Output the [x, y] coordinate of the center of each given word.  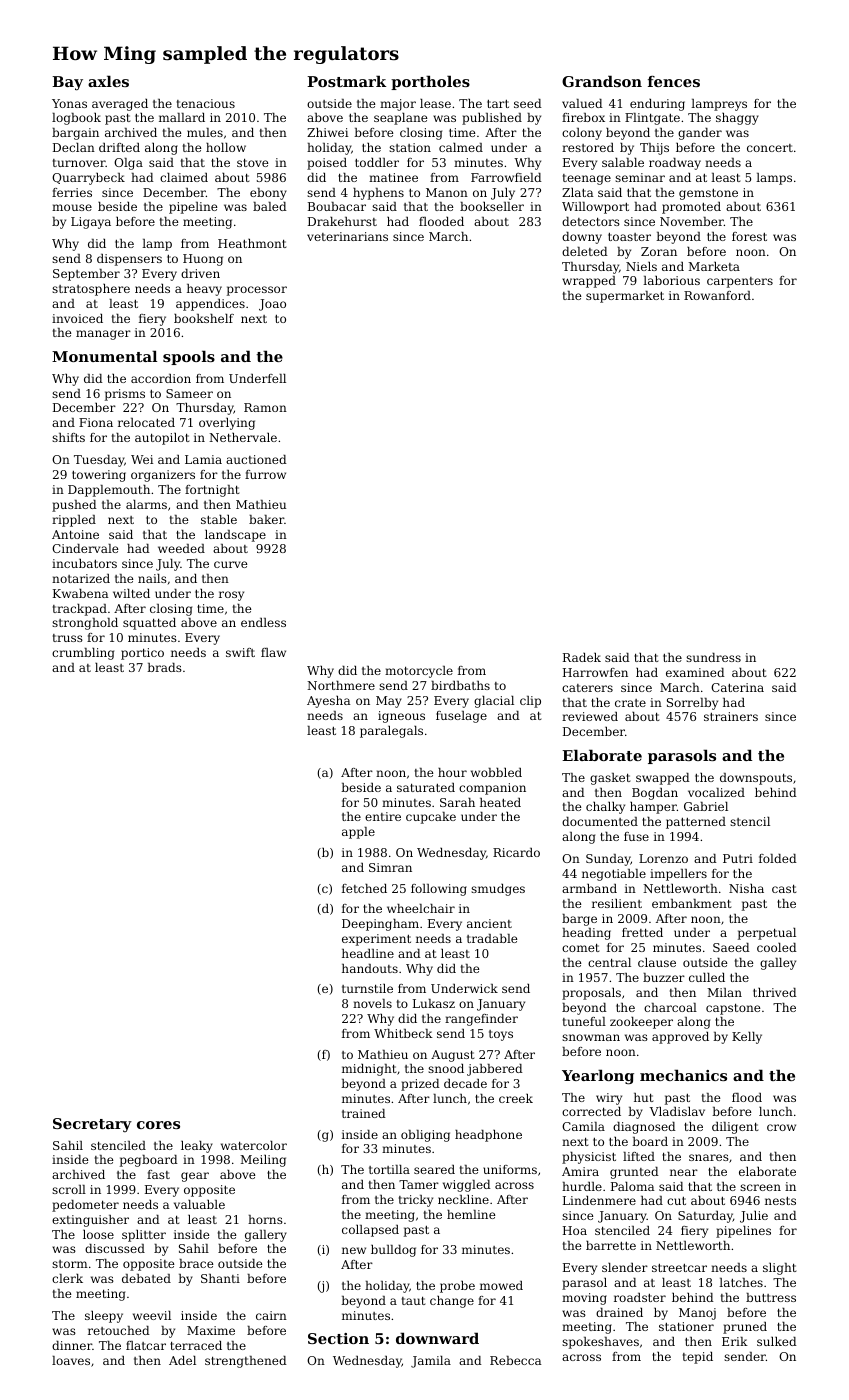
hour [452, 772]
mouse [72, 207]
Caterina [737, 687]
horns [265, 1219]
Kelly [747, 1038]
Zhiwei [327, 132]
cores [158, 1125]
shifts [68, 437]
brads [164, 667]
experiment [376, 940]
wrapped [589, 282]
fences [674, 81]
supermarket [625, 297]
